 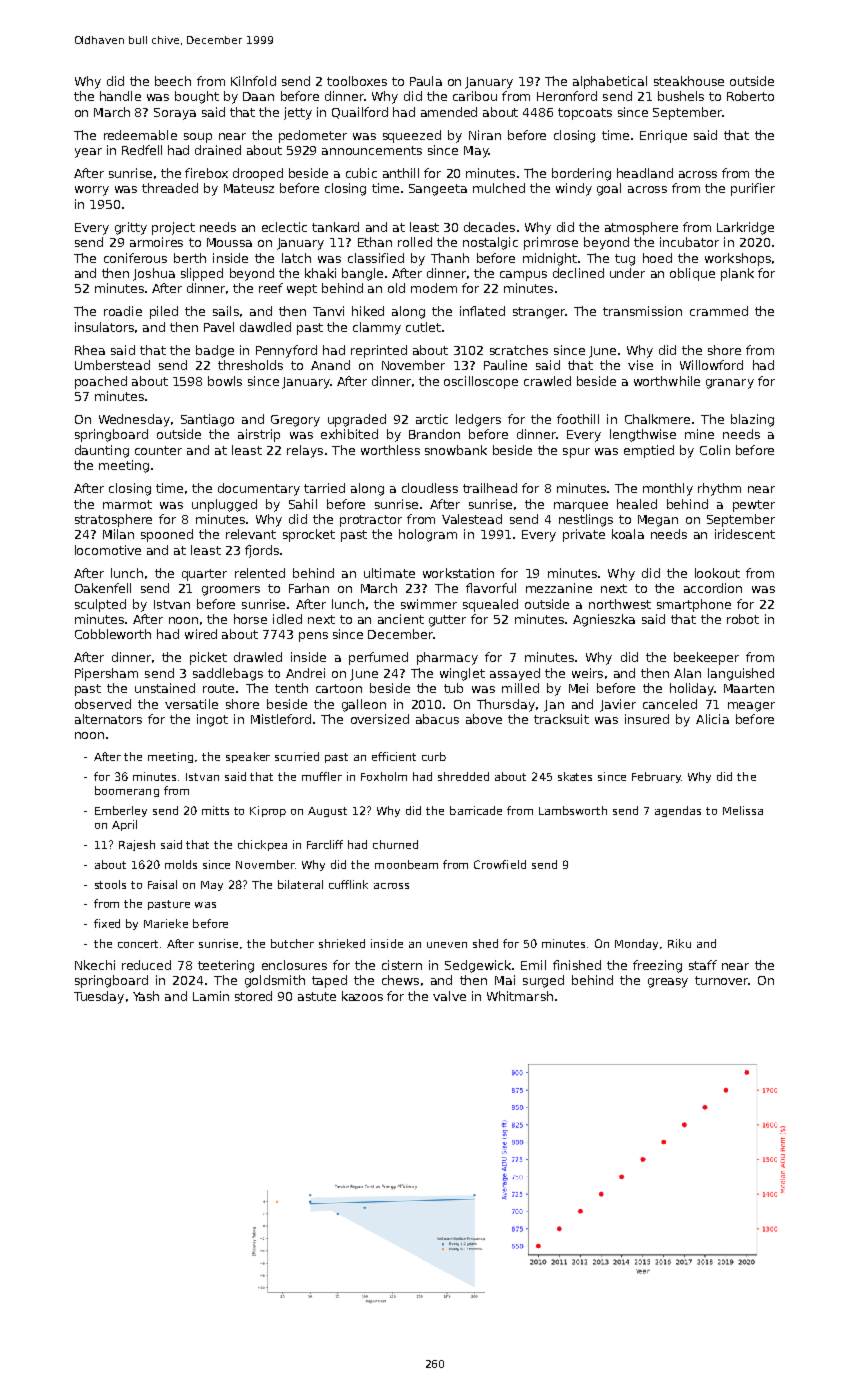 What do you see at coordinates (484, 719) in the image?
I see `above` at bounding box center [484, 719].
